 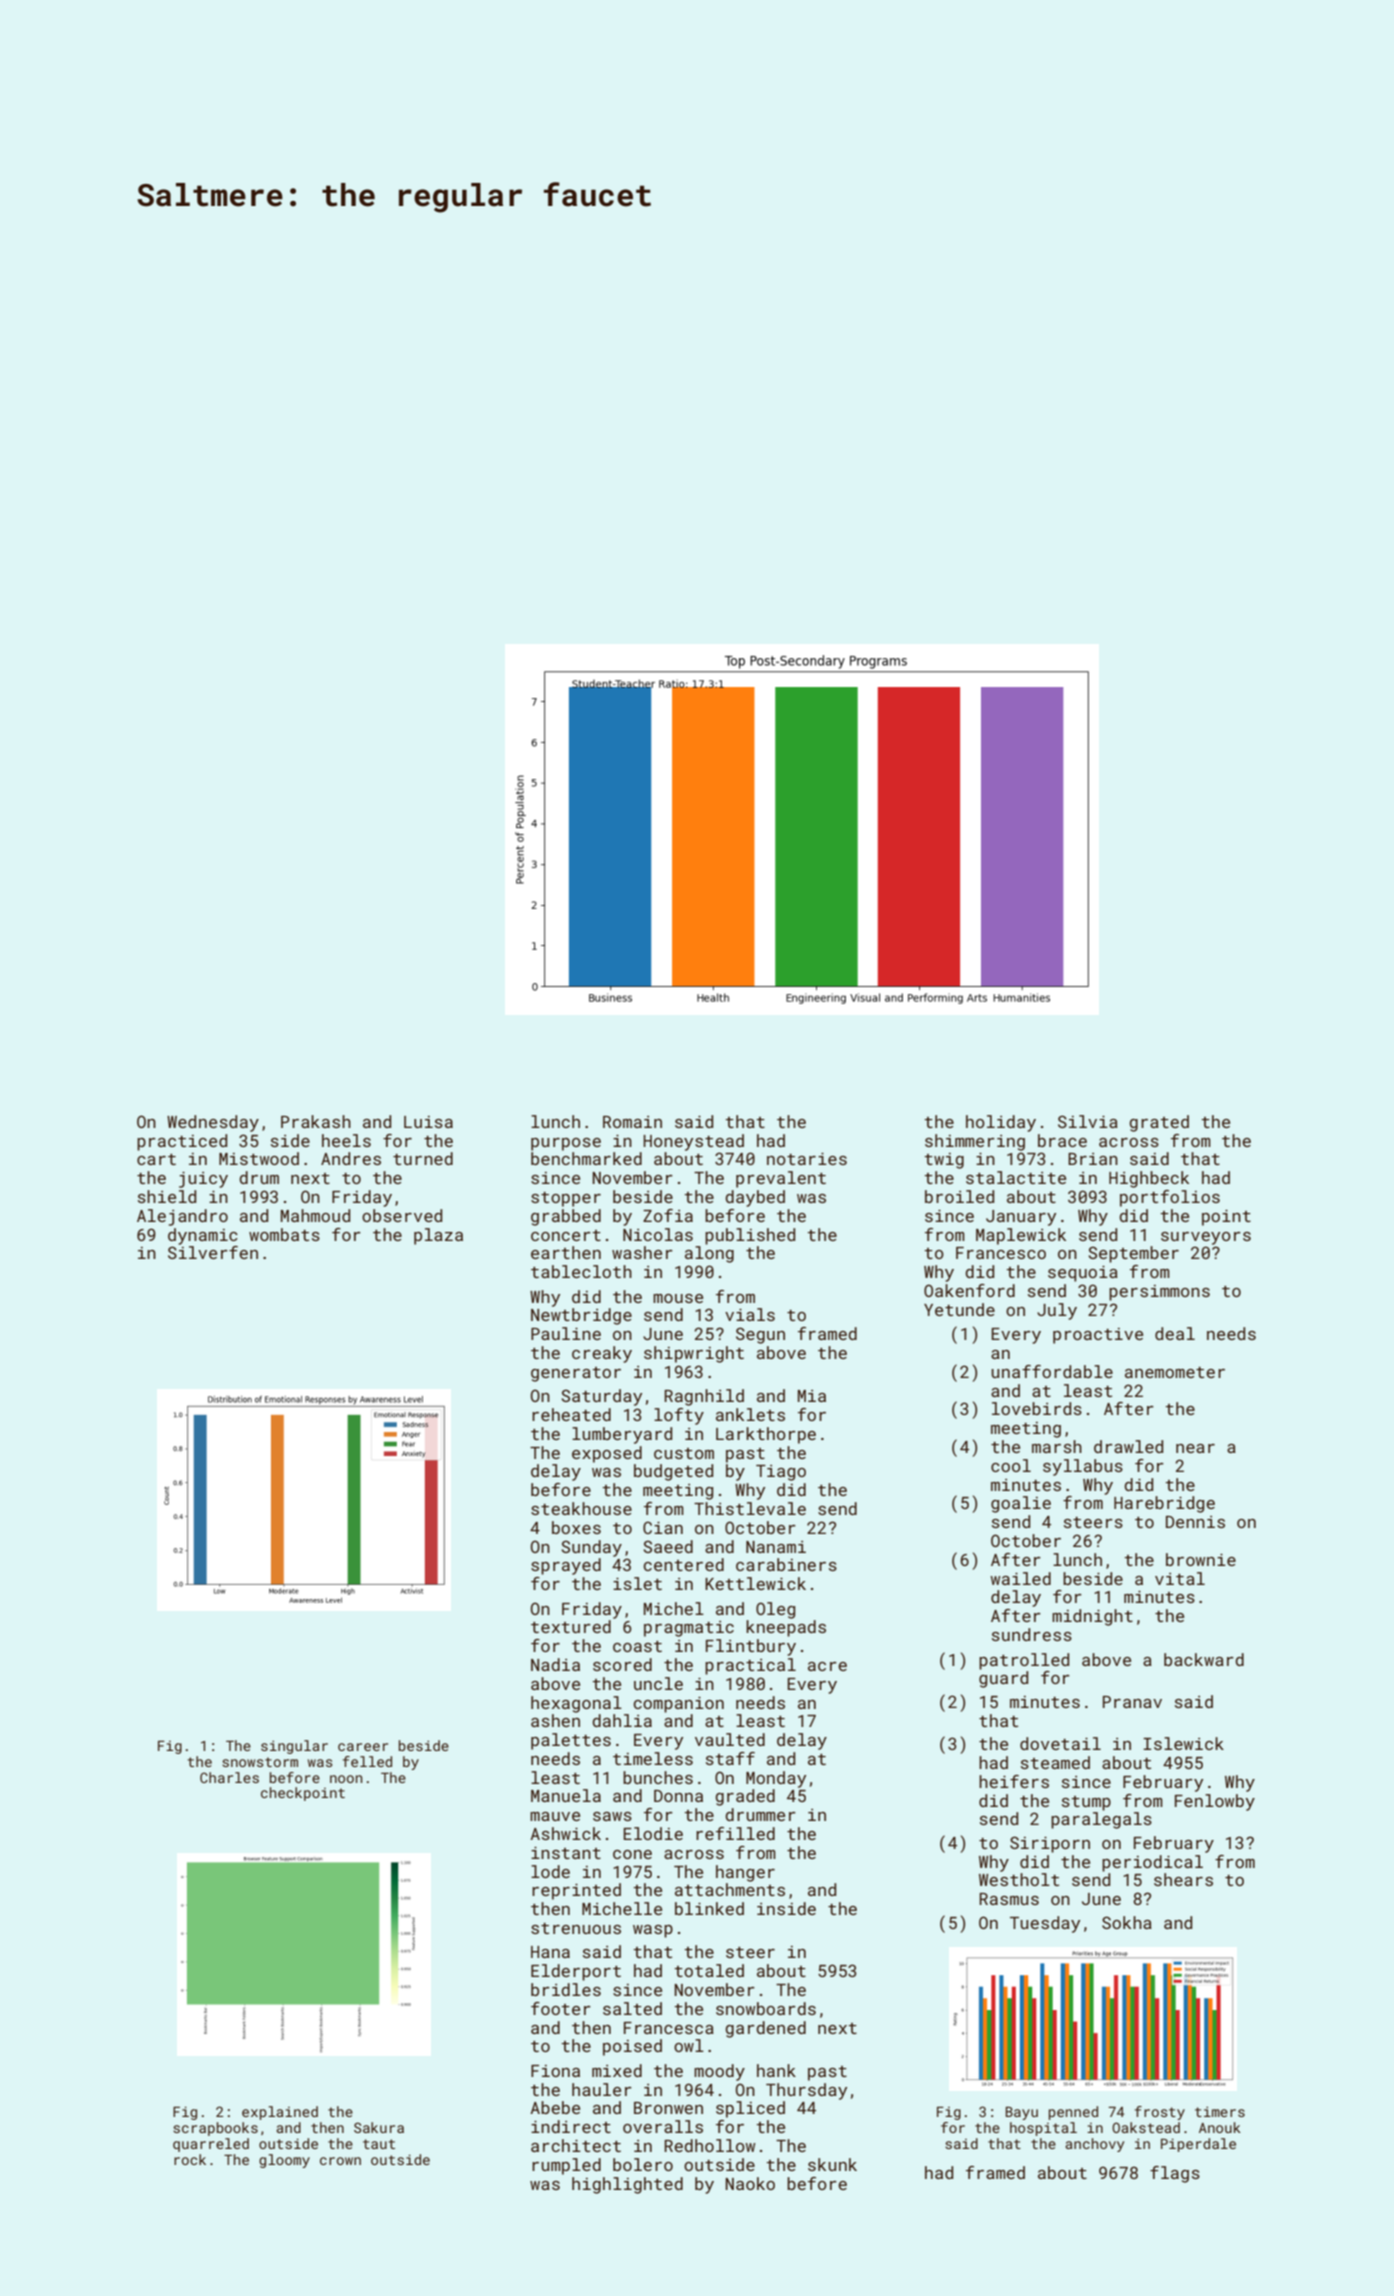 I want to click on vital, so click(x=1180, y=1578).
